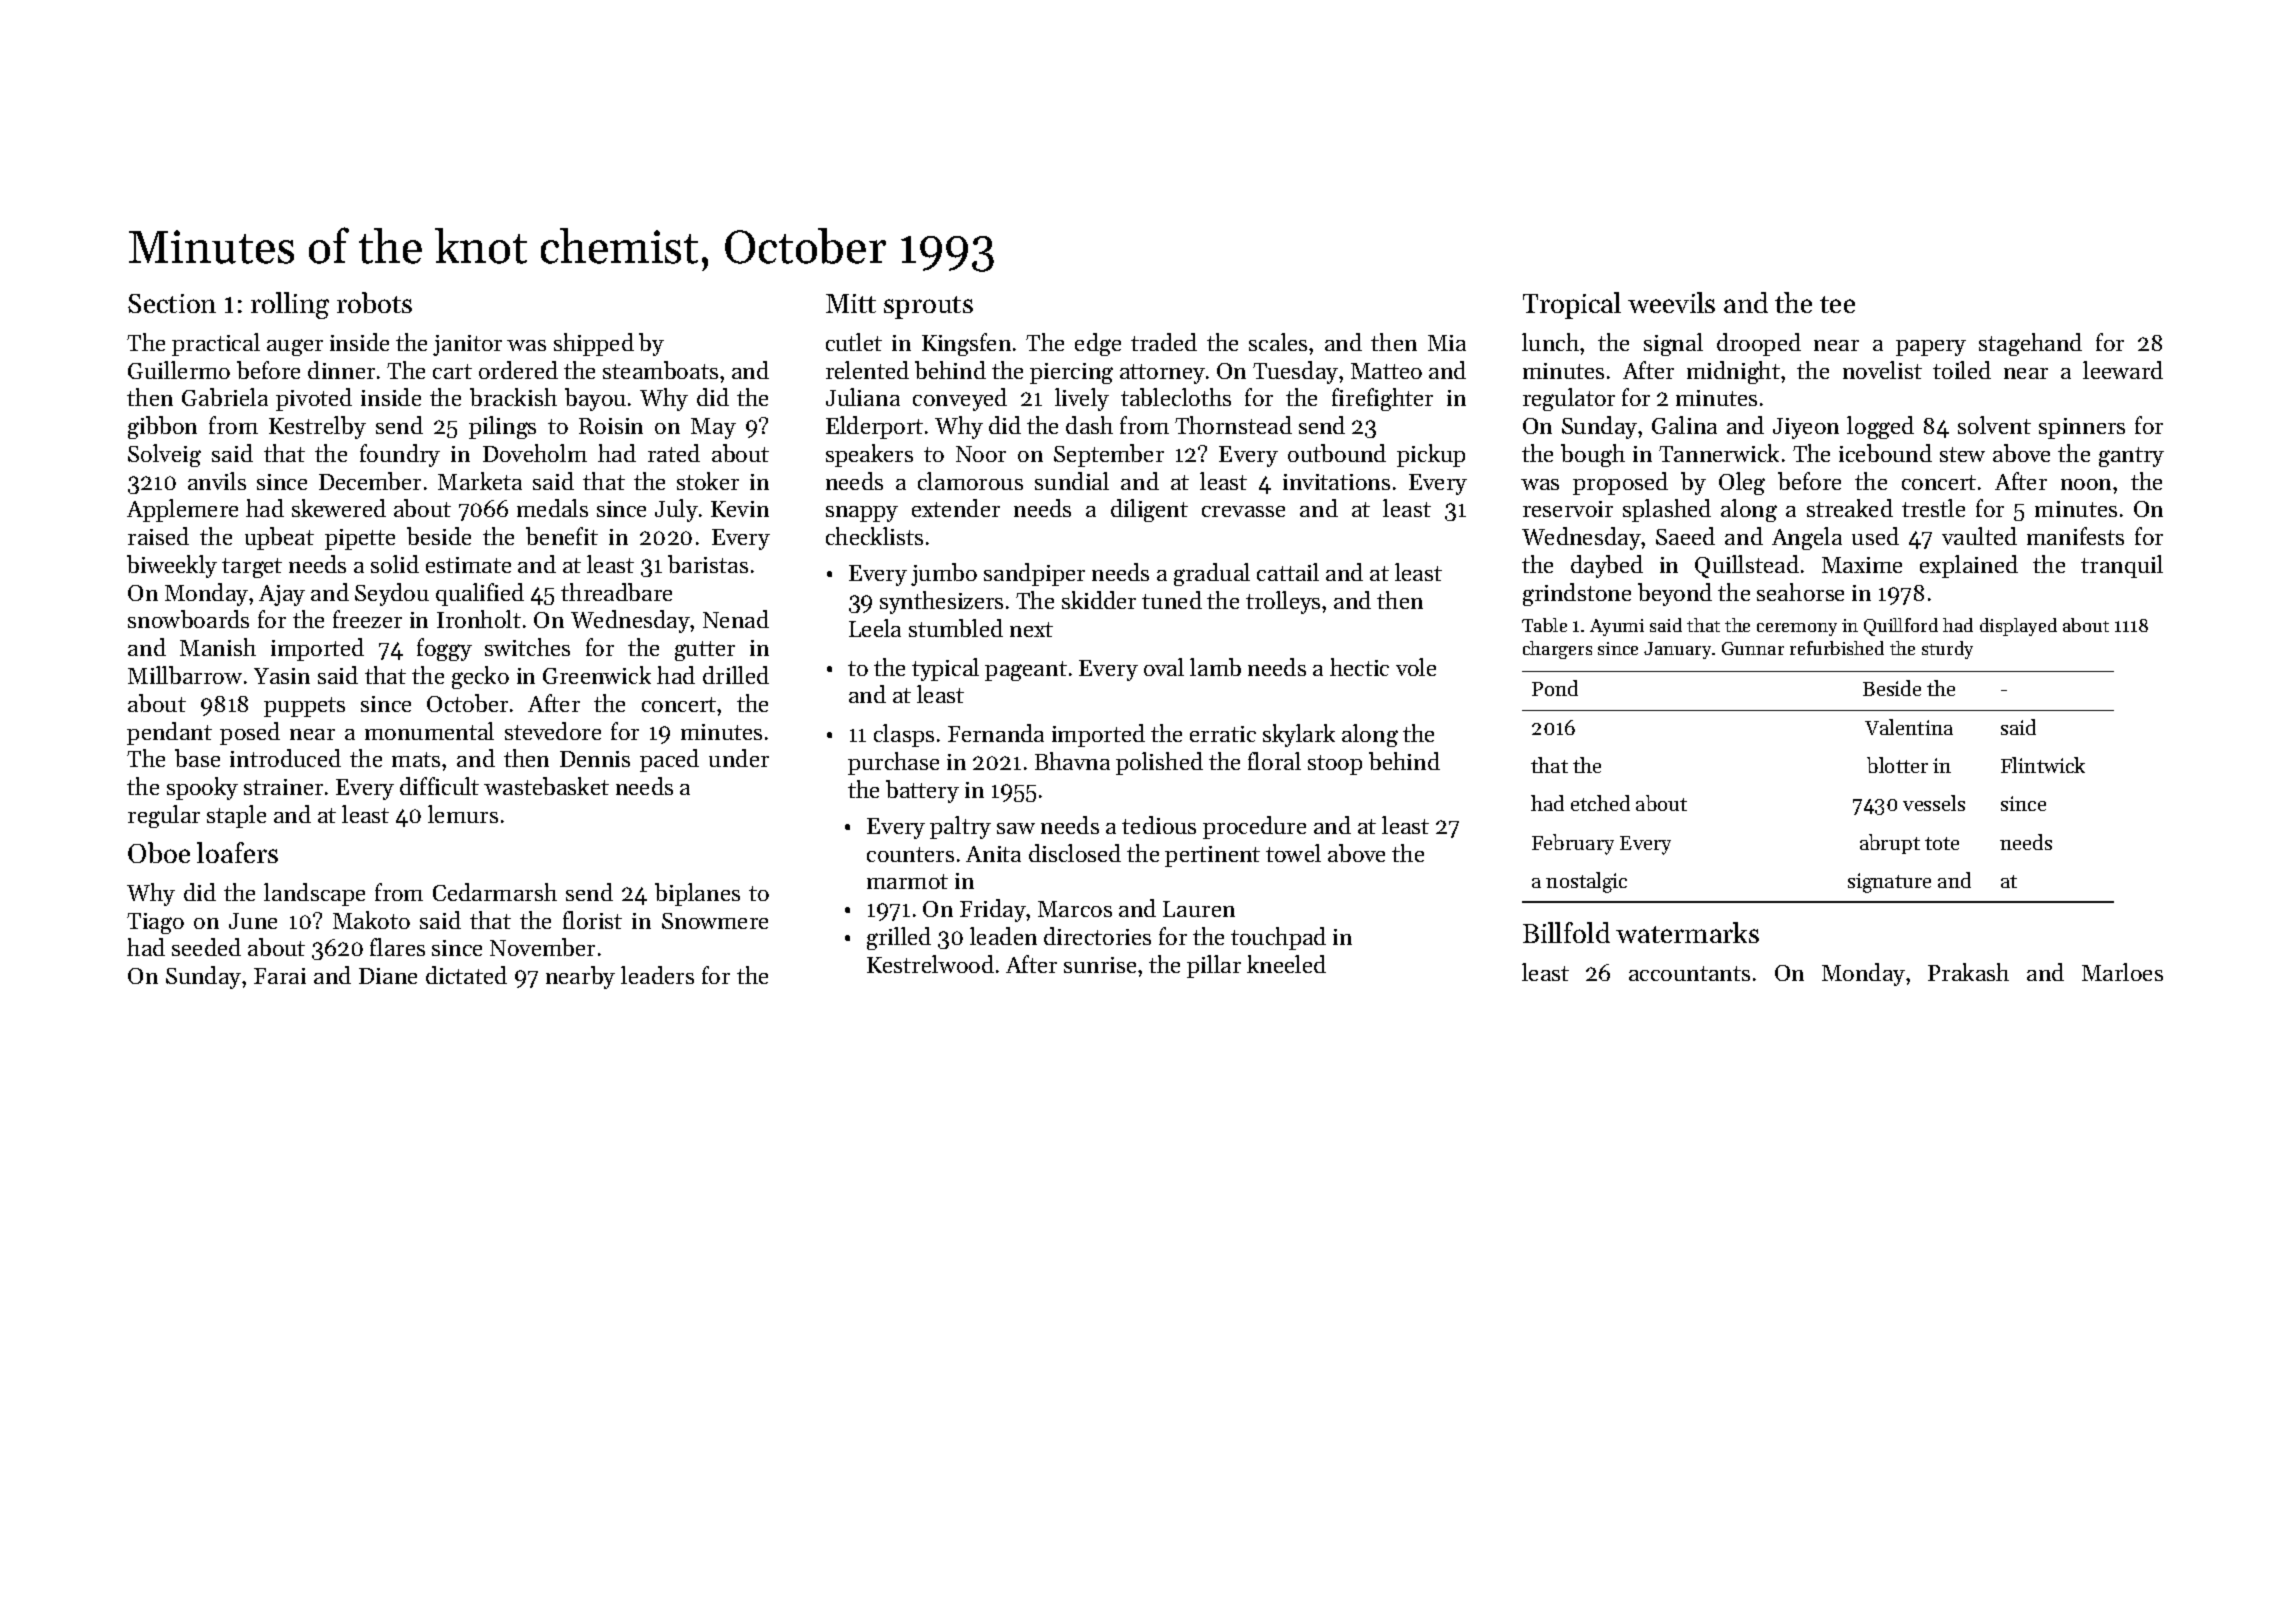 This page has height=1620, width=2292. What do you see at coordinates (928, 307) in the page?
I see `sprouts` at bounding box center [928, 307].
